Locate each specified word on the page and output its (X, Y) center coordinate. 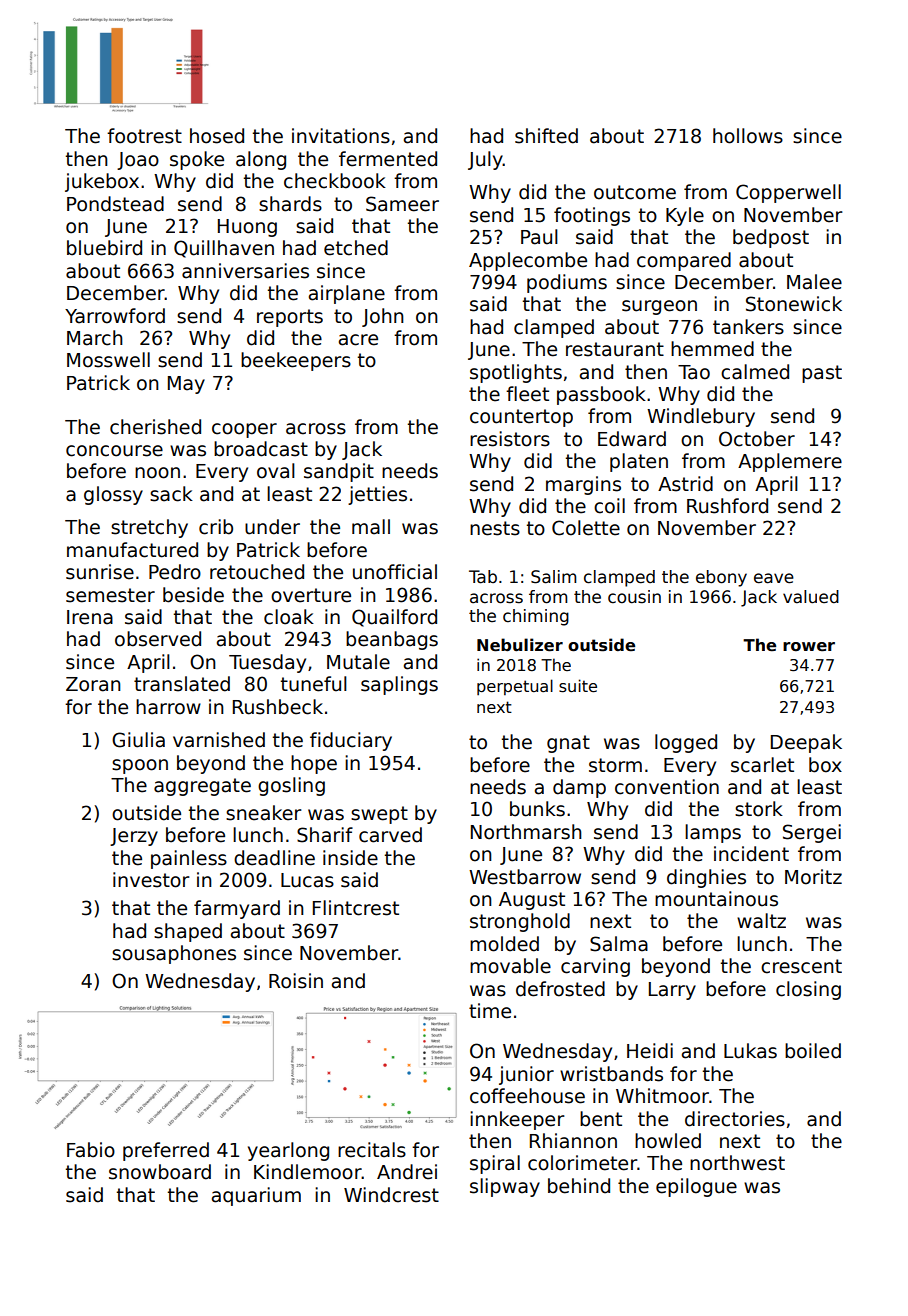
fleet (527, 394)
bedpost (771, 238)
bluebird (104, 248)
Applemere (790, 462)
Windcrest (391, 1195)
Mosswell (108, 360)
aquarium (256, 1196)
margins (583, 485)
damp (579, 788)
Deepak (806, 743)
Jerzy (134, 837)
